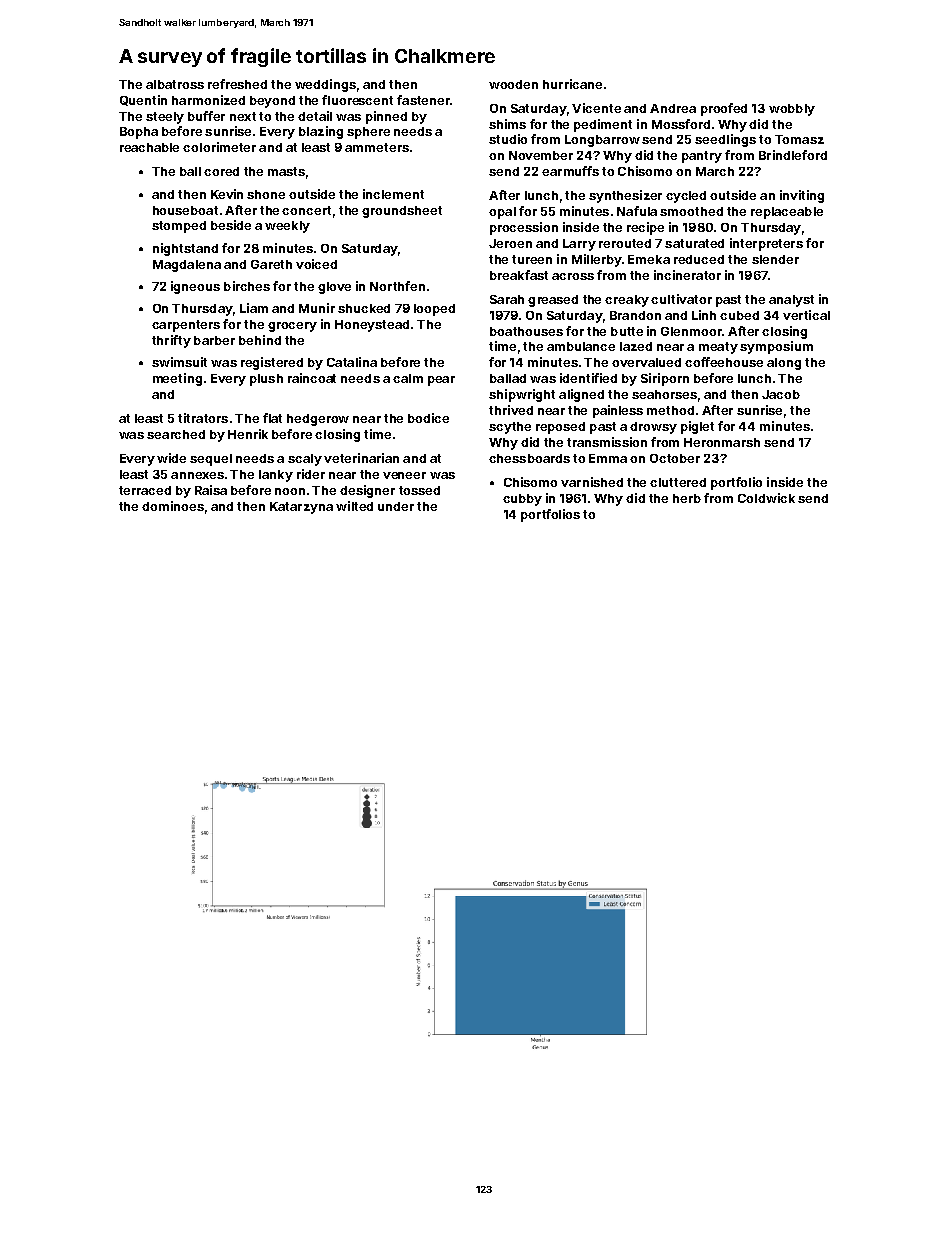  What do you see at coordinates (678, 482) in the image?
I see `cluttered` at bounding box center [678, 482].
